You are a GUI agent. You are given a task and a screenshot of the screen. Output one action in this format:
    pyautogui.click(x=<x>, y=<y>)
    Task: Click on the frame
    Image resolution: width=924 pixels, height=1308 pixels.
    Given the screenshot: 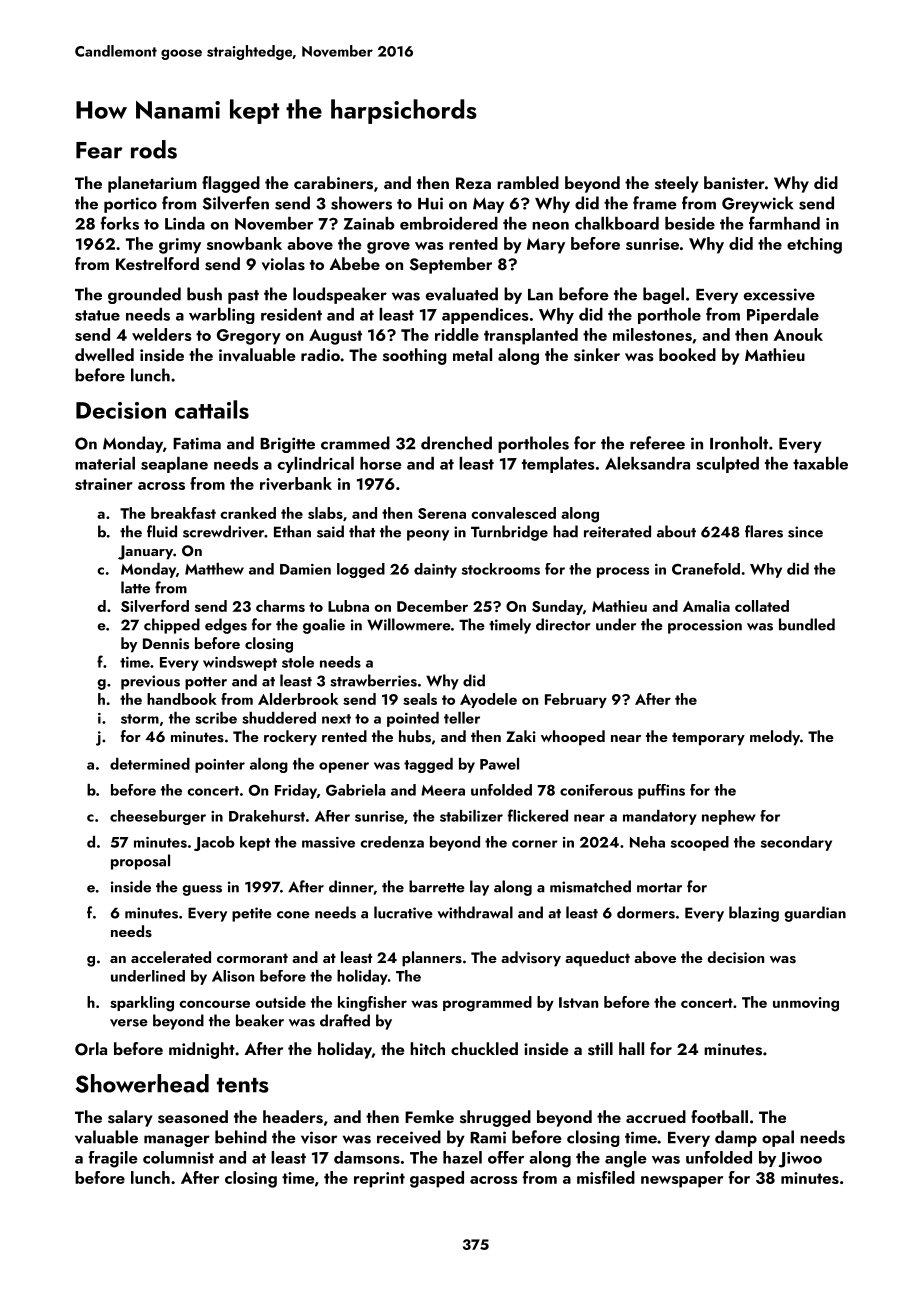 What is the action you would take?
    pyautogui.click(x=655, y=203)
